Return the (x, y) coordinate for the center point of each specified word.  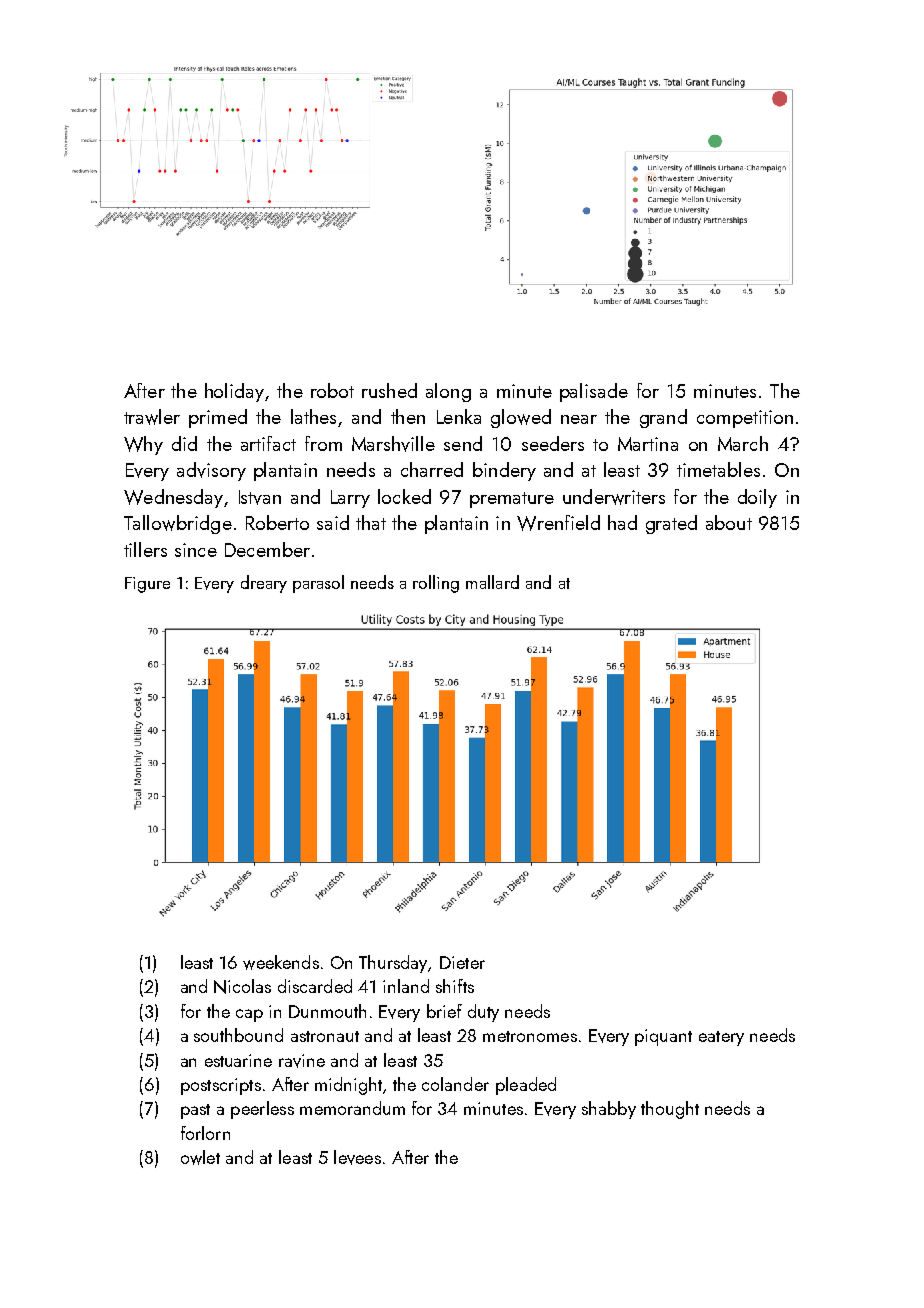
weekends (281, 962)
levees (357, 1157)
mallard (492, 582)
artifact (268, 443)
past (195, 1111)
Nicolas (242, 986)
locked (404, 496)
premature (512, 500)
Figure (147, 585)
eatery (721, 1038)
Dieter (462, 962)
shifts (455, 986)
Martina (648, 444)
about (729, 522)
